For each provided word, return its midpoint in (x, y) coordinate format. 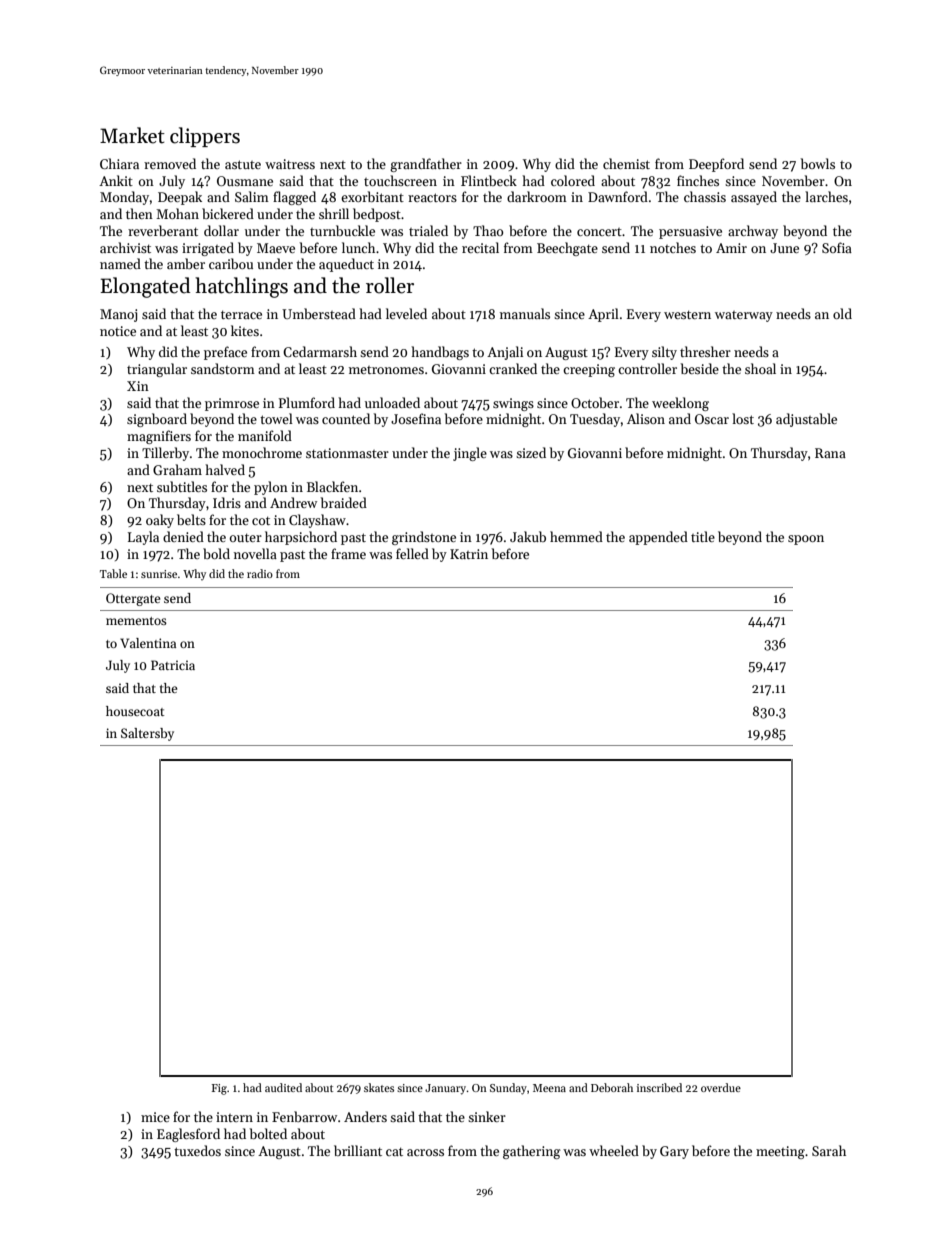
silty (664, 353)
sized (531, 452)
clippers (205, 137)
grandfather (426, 165)
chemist (626, 163)
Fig (219, 1089)
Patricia (173, 665)
